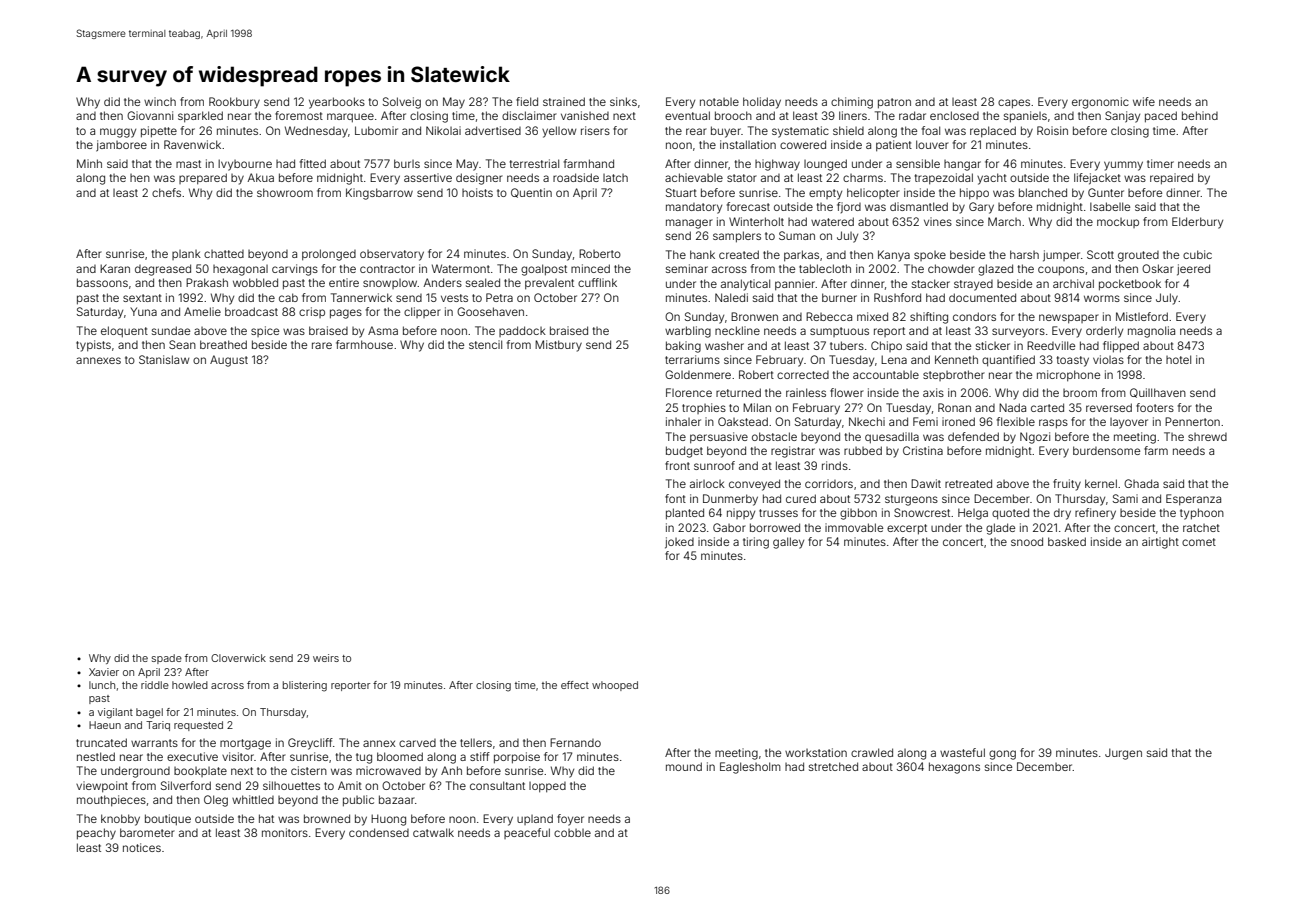 This screenshot has width=1308, height=924. What do you see at coordinates (719, 437) in the screenshot?
I see `persuasive` at bounding box center [719, 437].
